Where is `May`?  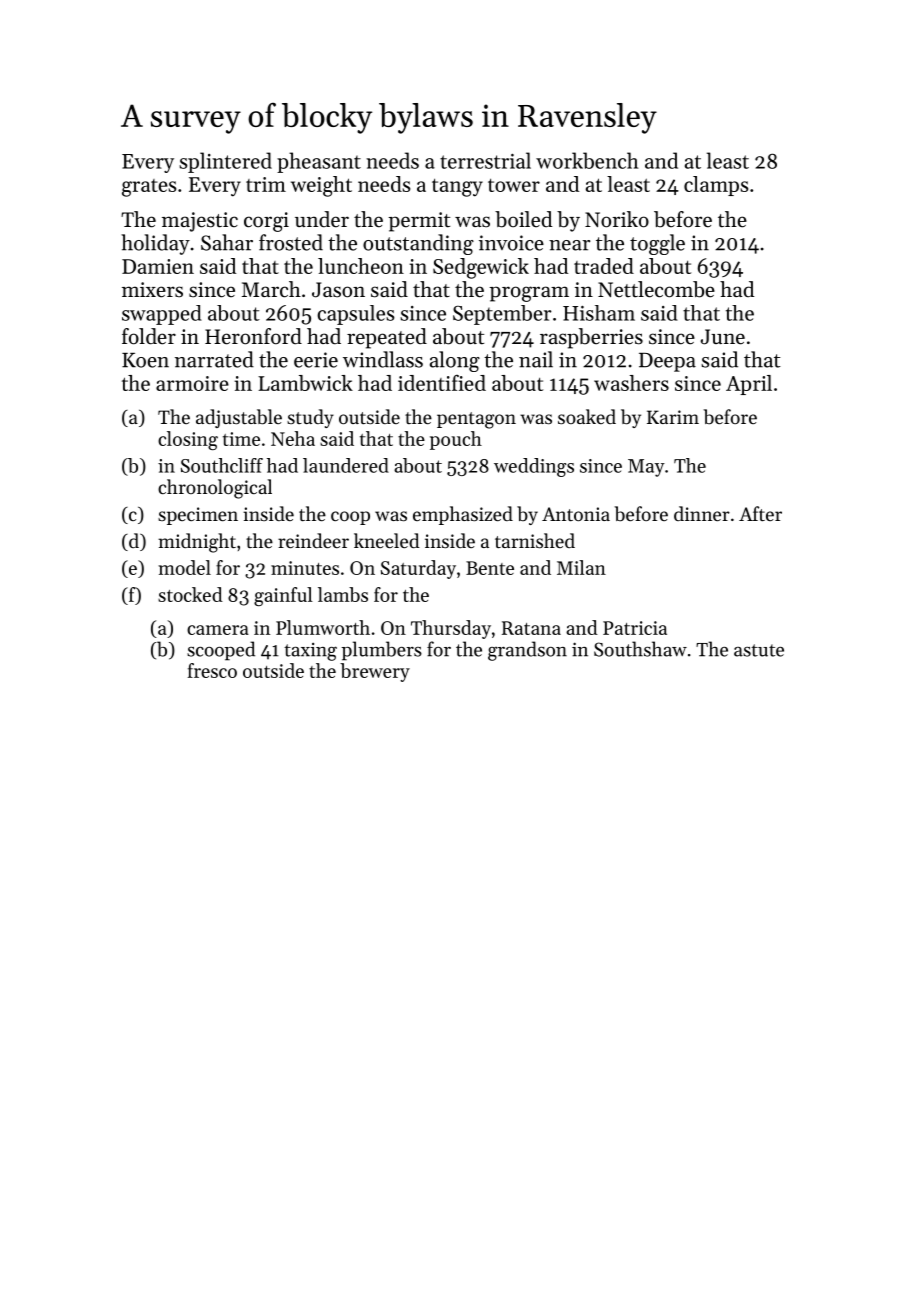 May is located at coordinates (646, 468).
